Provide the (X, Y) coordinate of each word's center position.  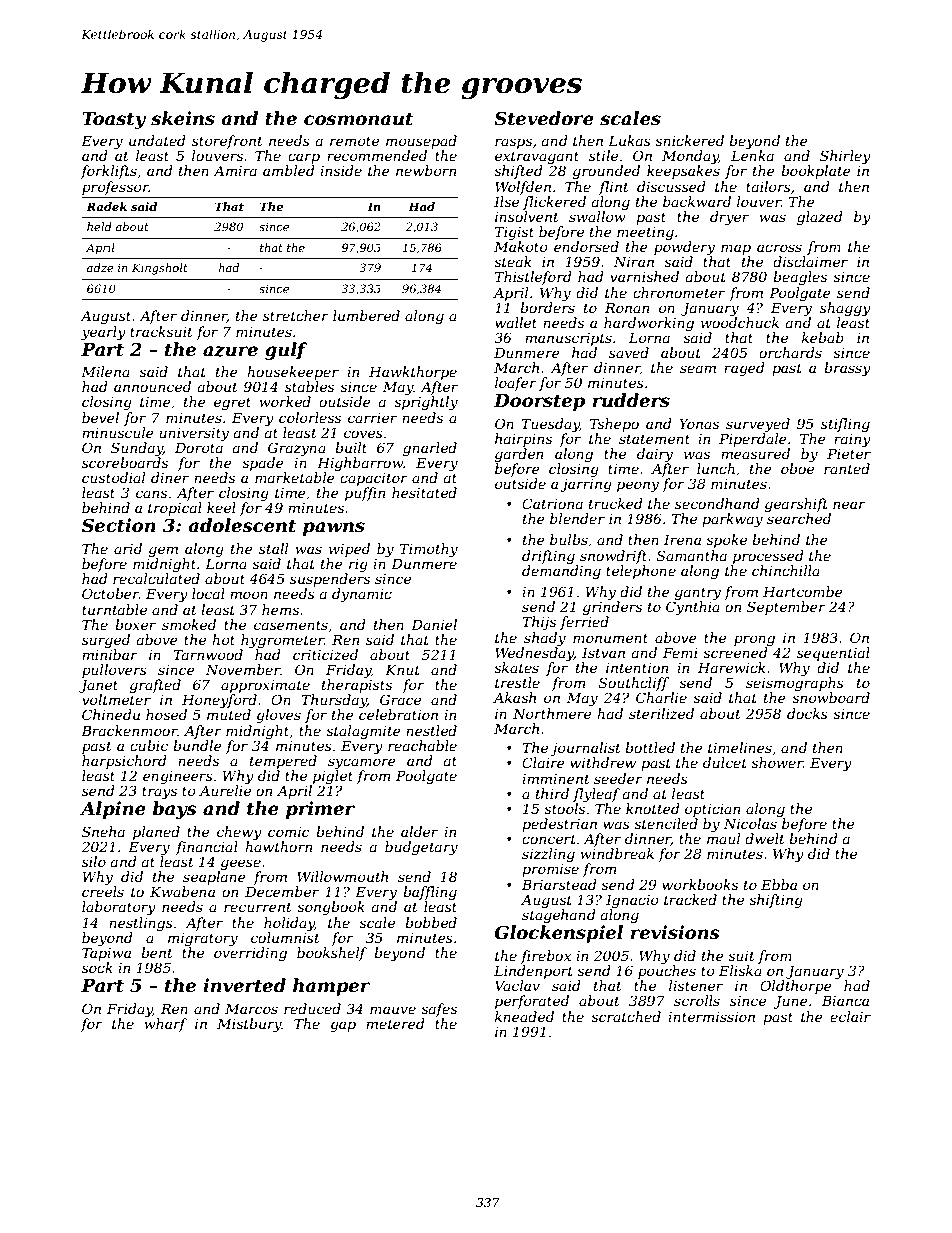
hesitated (424, 492)
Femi (680, 652)
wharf (165, 1025)
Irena (682, 539)
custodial (113, 477)
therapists (357, 686)
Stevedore (544, 118)
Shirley (845, 157)
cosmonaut (358, 119)
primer (320, 810)
